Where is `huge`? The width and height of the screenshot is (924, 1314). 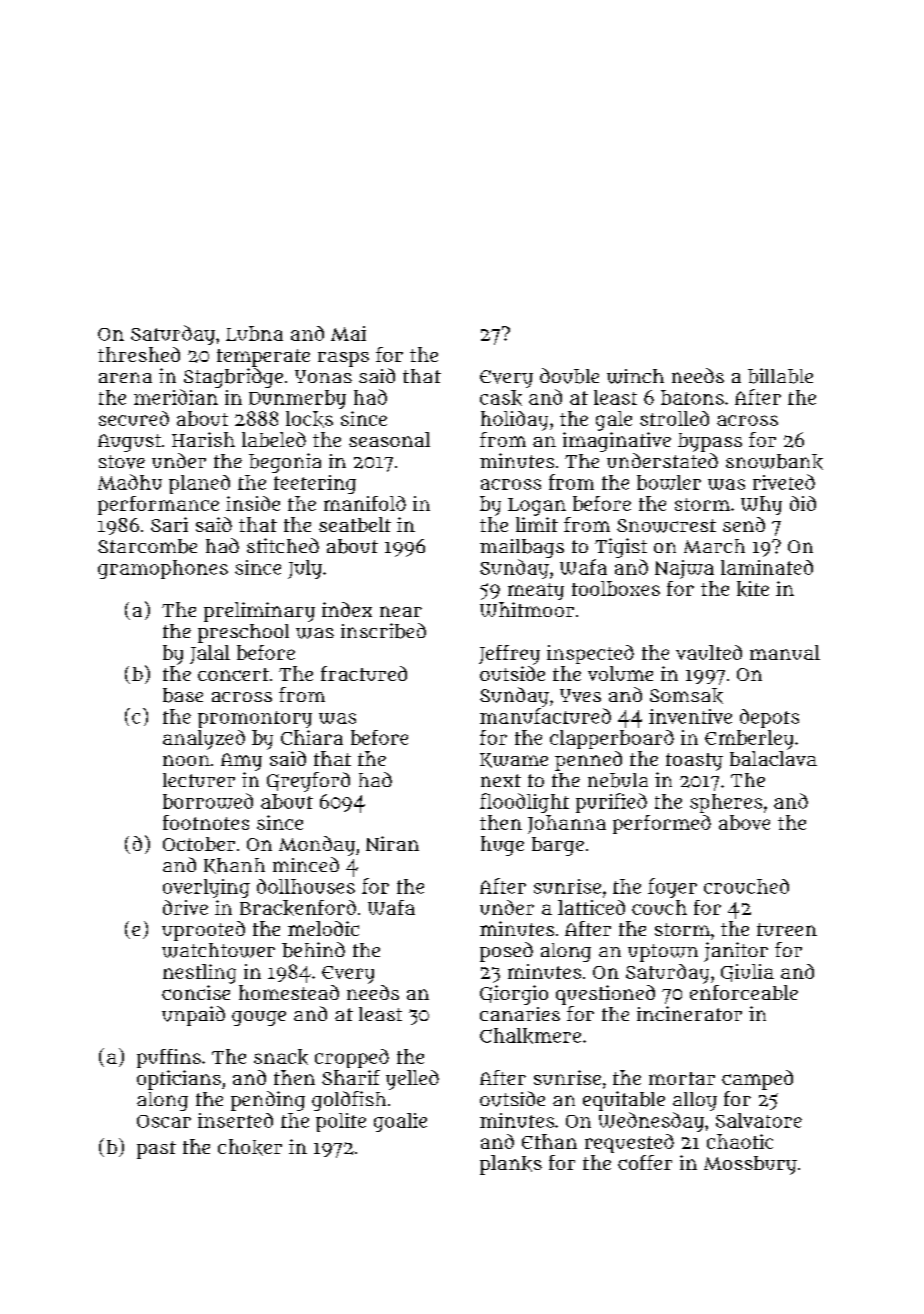
huge is located at coordinates (502, 846).
